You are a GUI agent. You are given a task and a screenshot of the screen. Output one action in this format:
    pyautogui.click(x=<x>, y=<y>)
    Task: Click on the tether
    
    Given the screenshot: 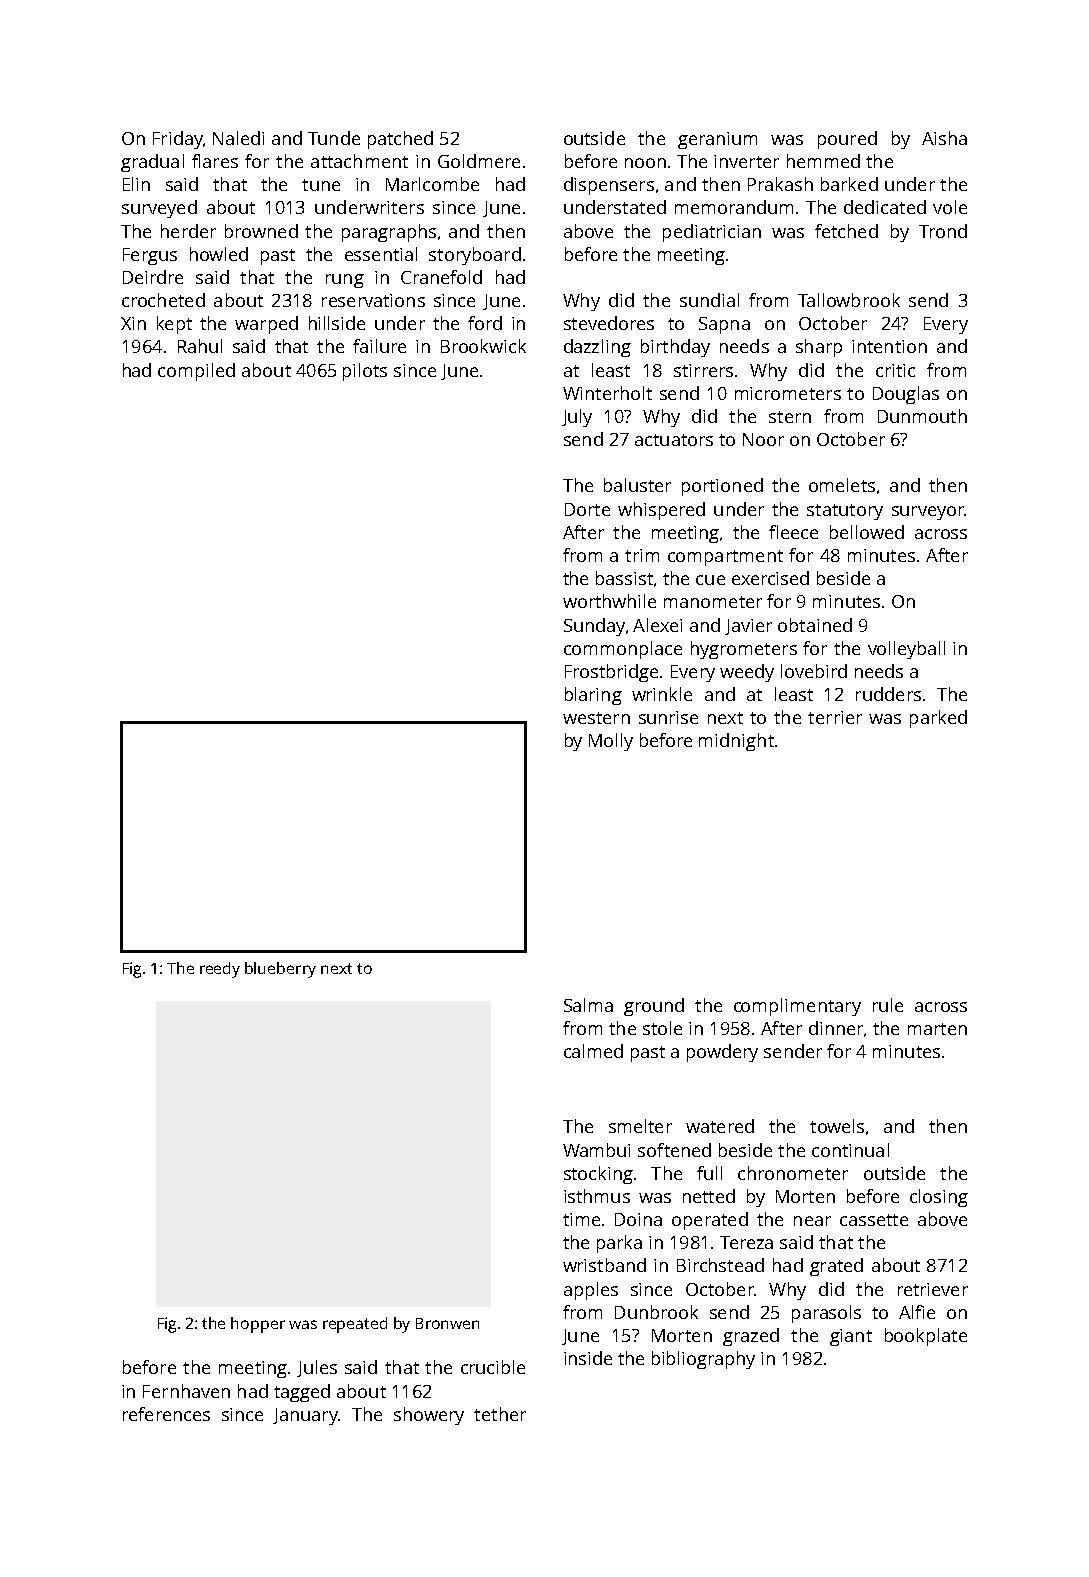 What is the action you would take?
    pyautogui.click(x=500, y=1414)
